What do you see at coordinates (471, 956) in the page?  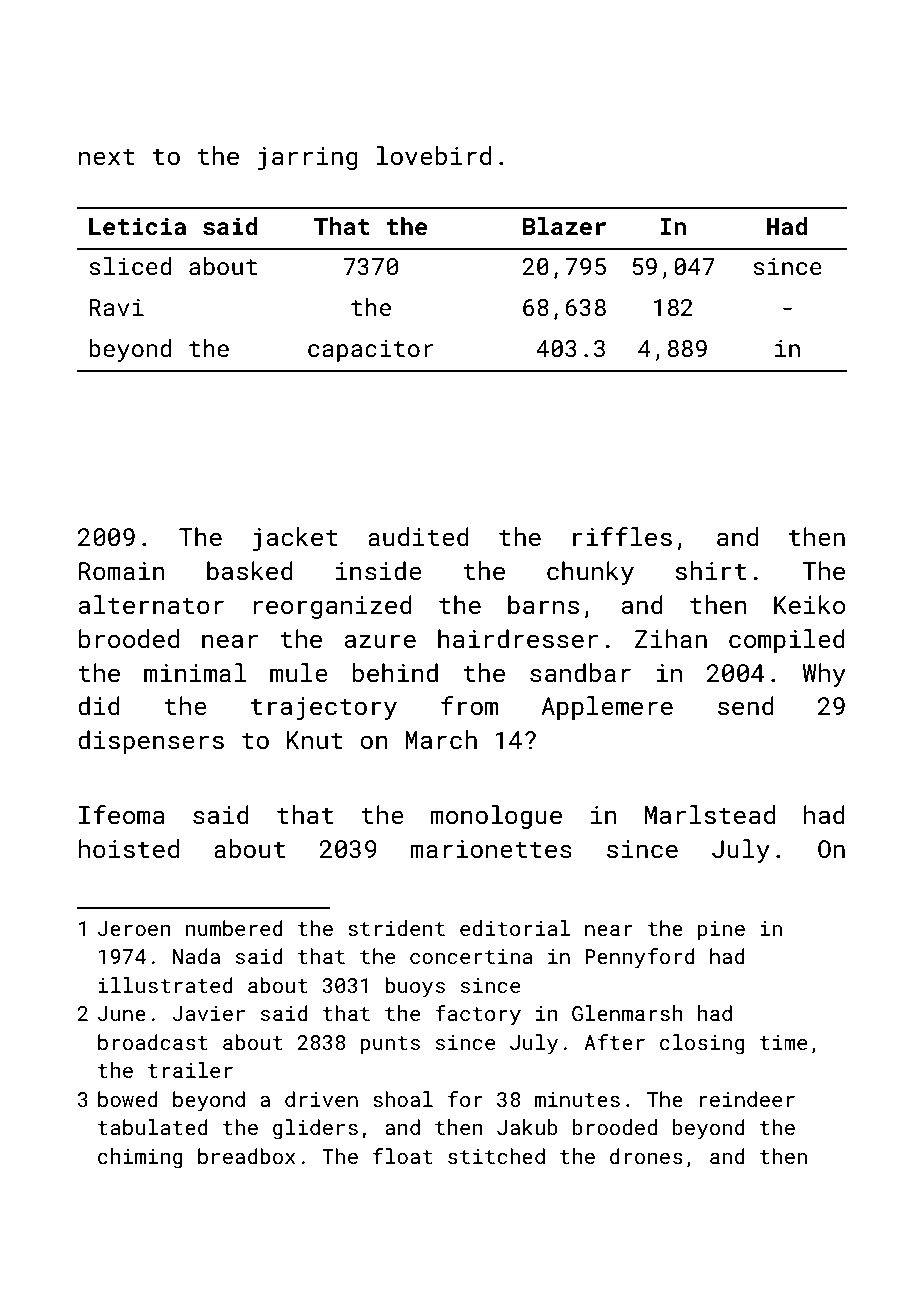 I see `concertina` at bounding box center [471, 956].
